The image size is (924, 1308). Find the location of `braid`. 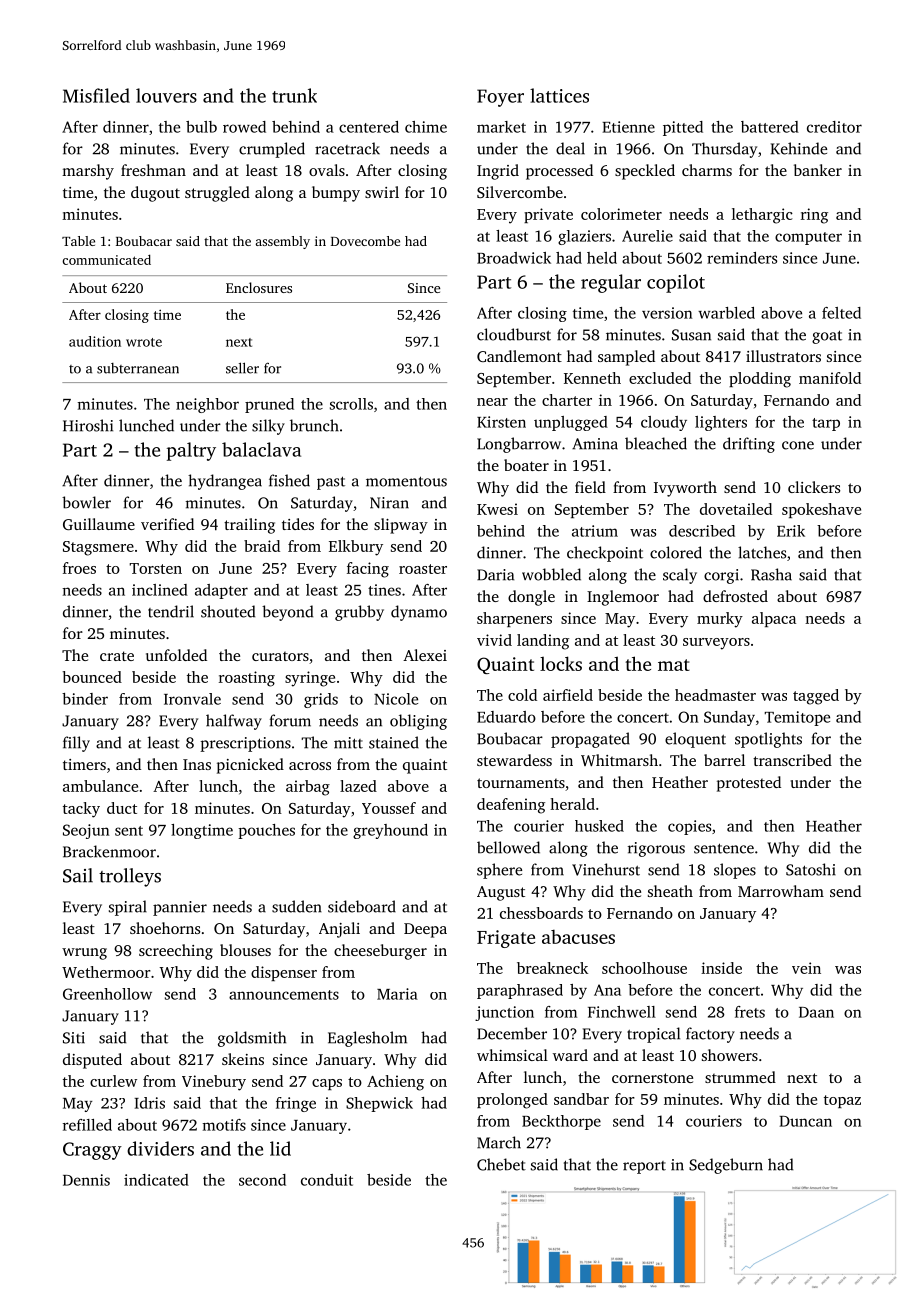

braid is located at coordinates (262, 546).
